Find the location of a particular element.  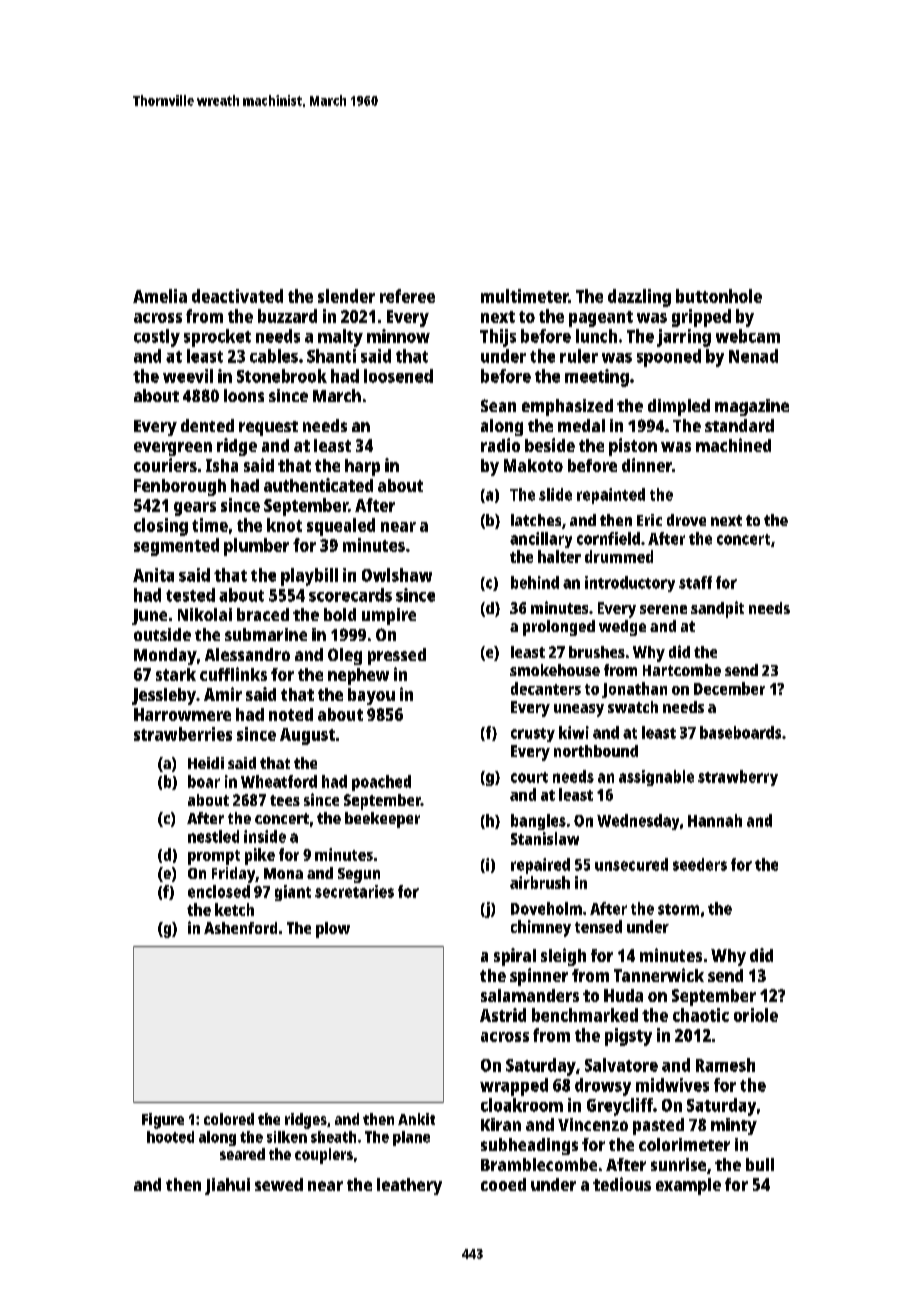

tedious is located at coordinates (622, 1184).
